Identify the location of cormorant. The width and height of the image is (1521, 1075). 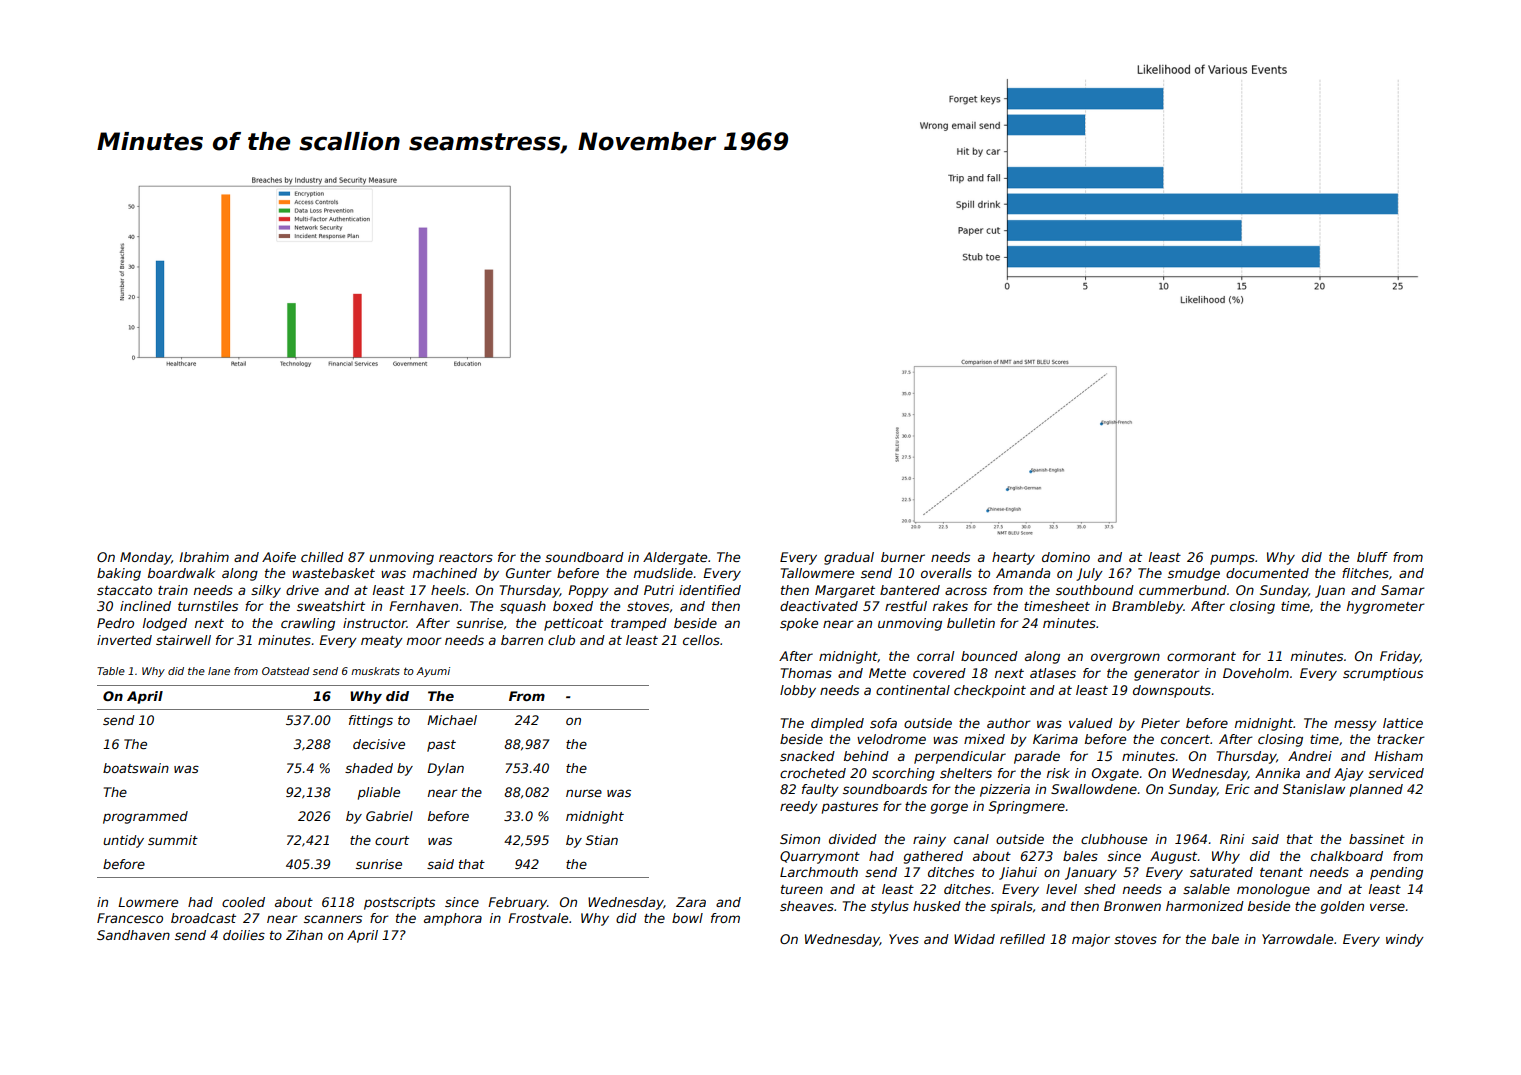
(1201, 656).
